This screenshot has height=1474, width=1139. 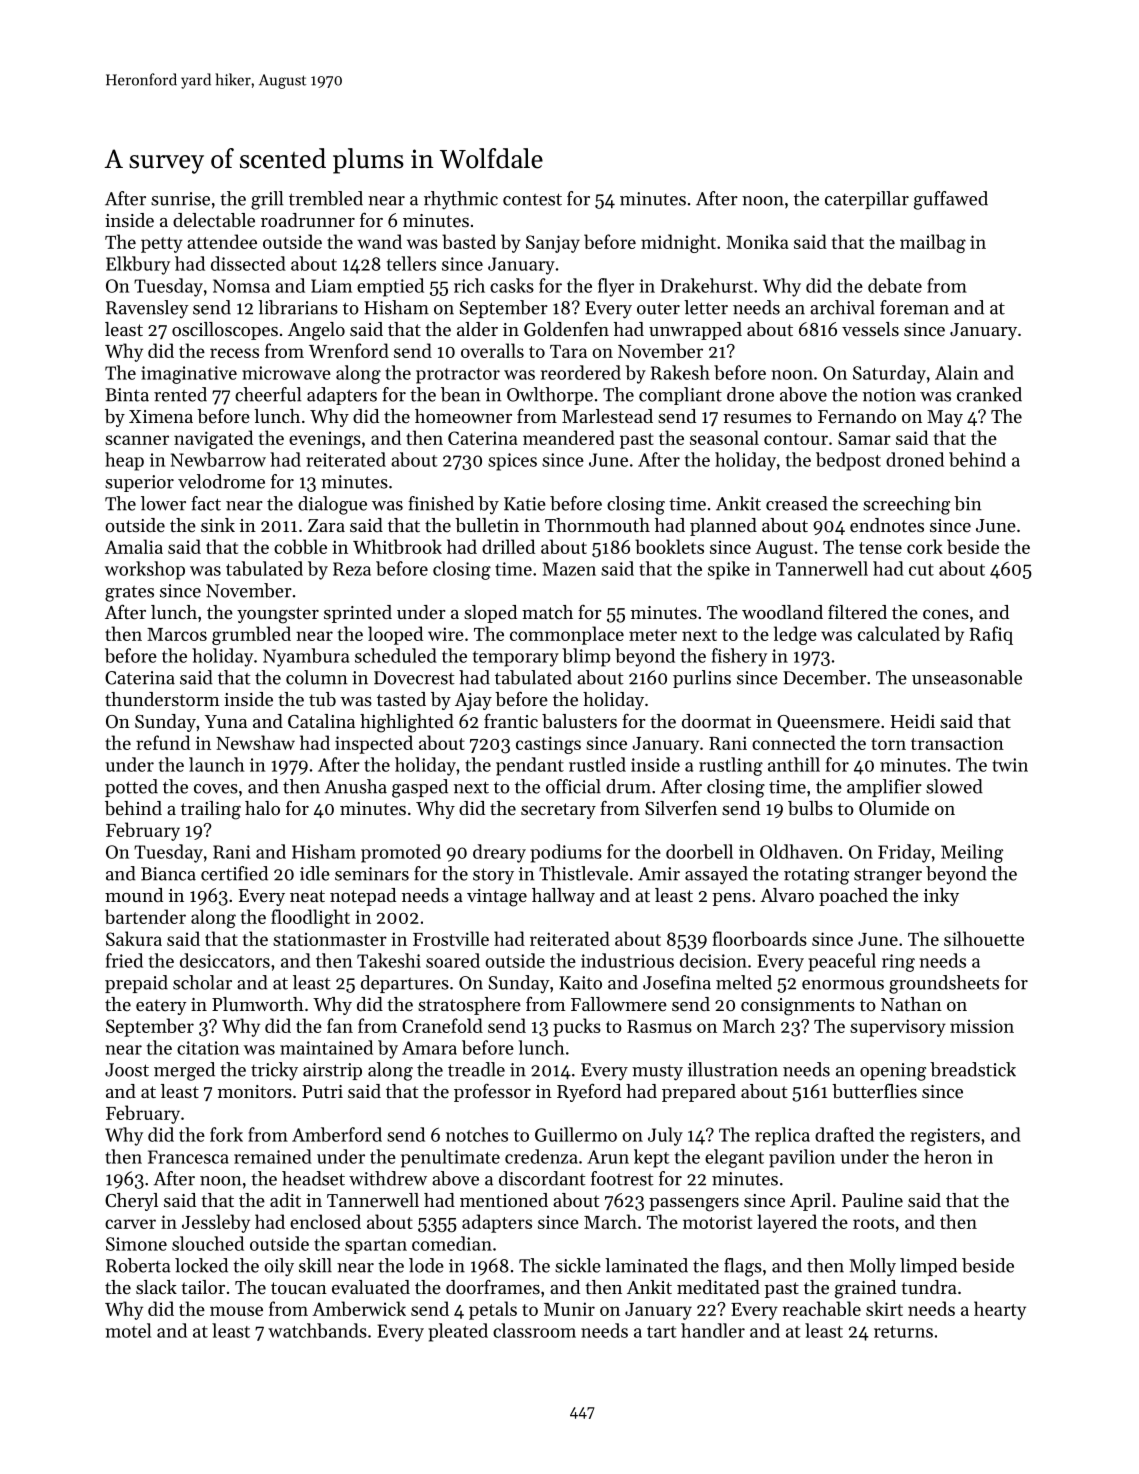 What do you see at coordinates (216, 764) in the screenshot?
I see `launch` at bounding box center [216, 764].
